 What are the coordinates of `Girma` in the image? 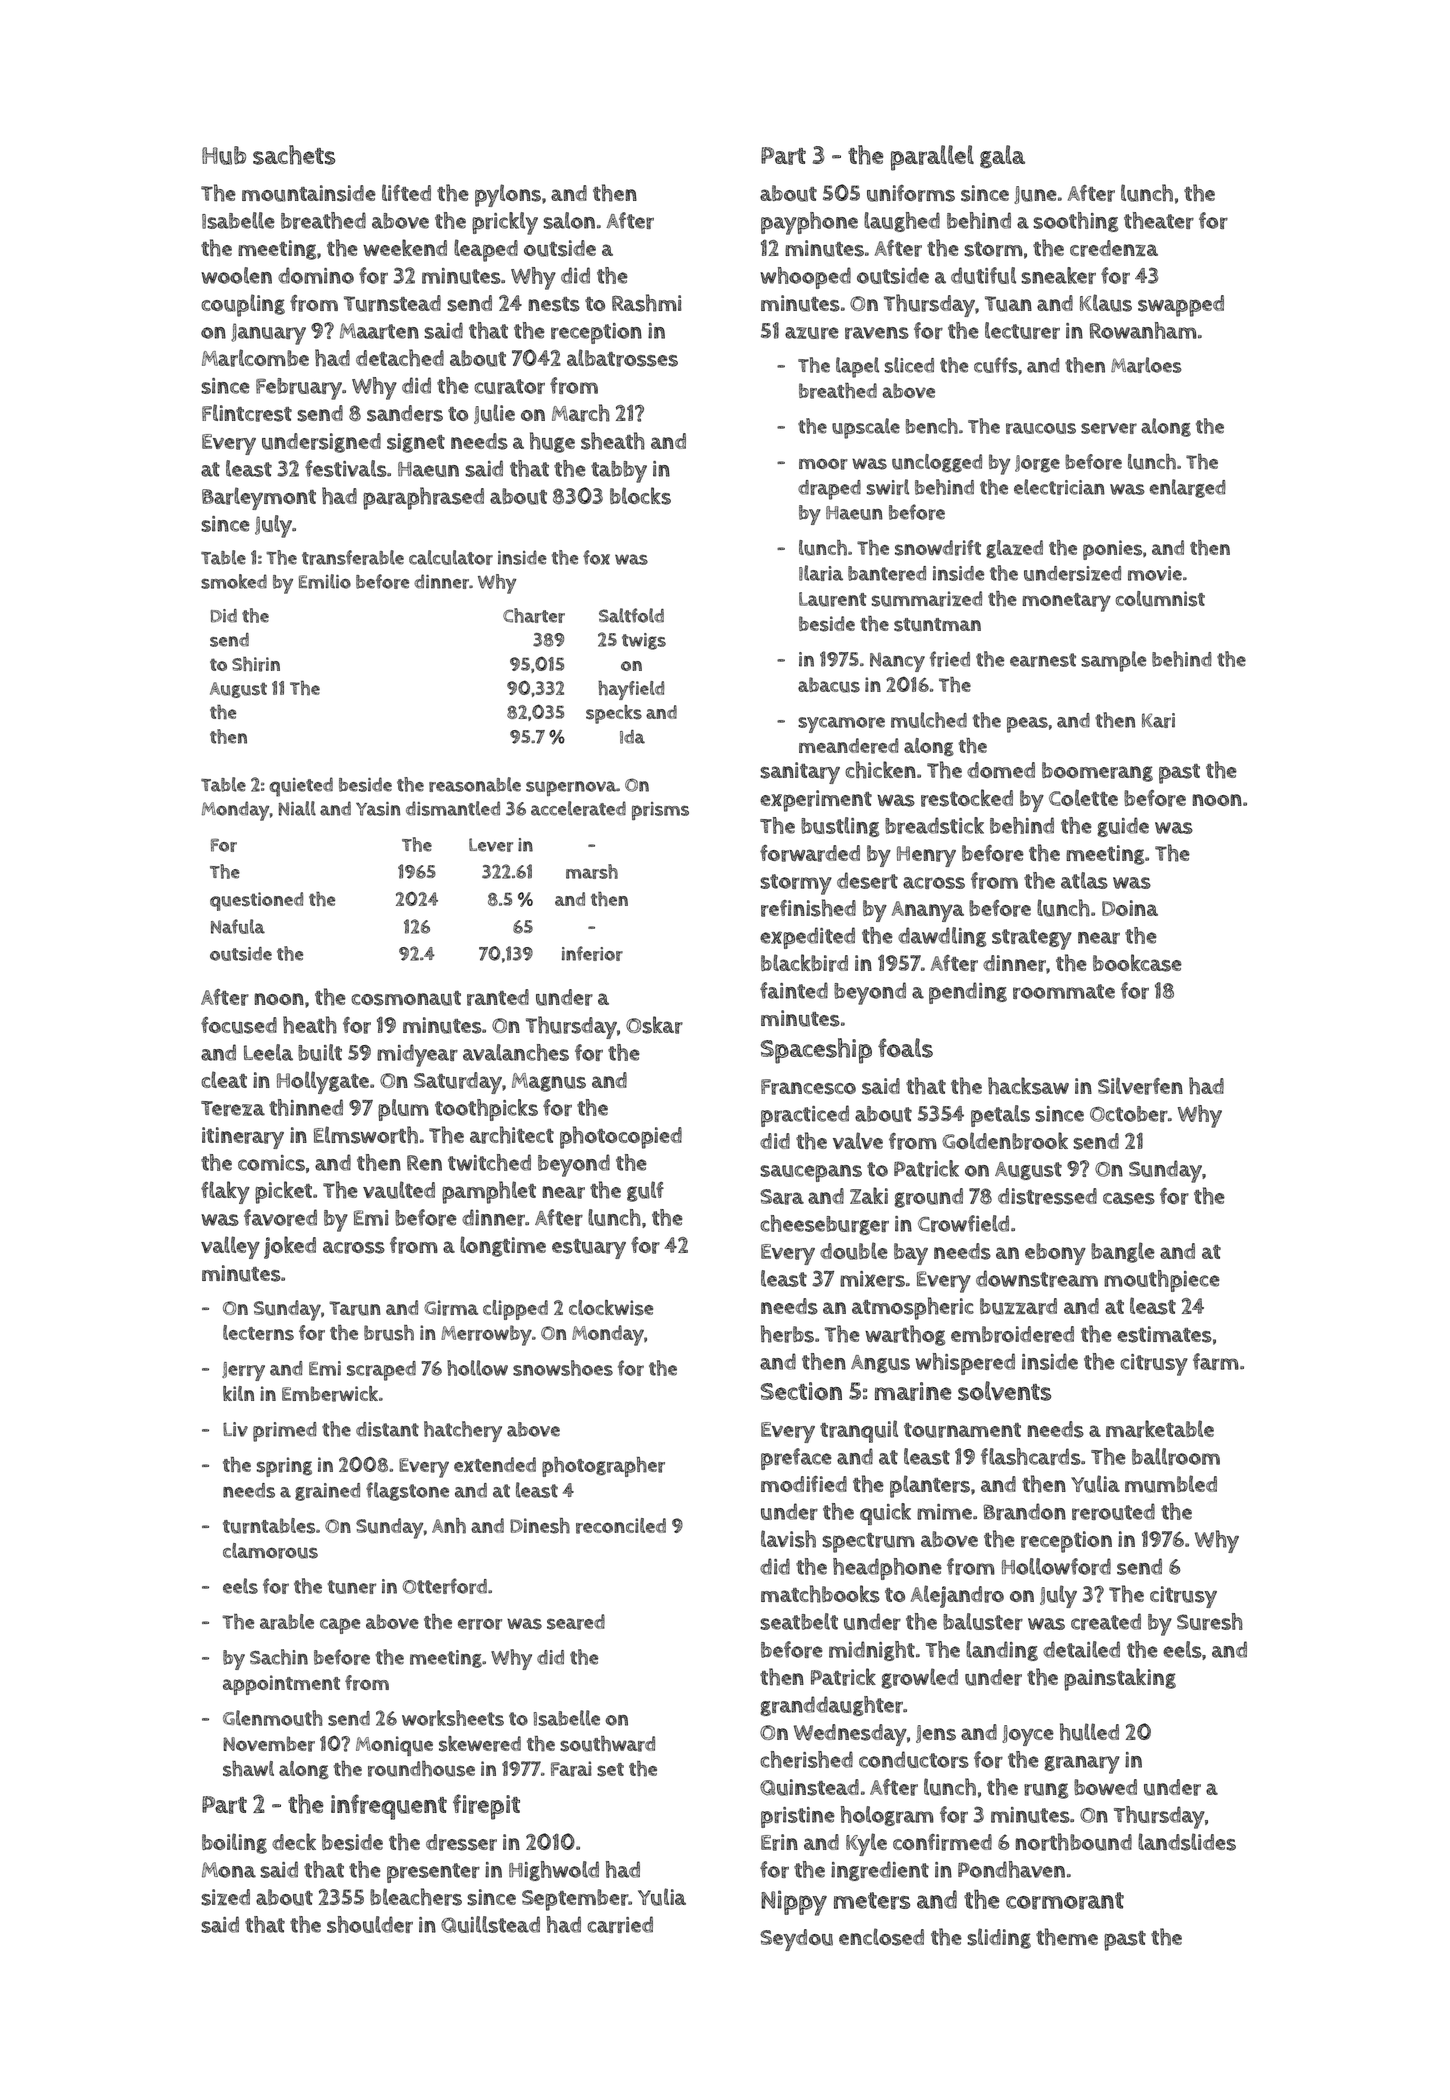 It's located at (451, 1308).
